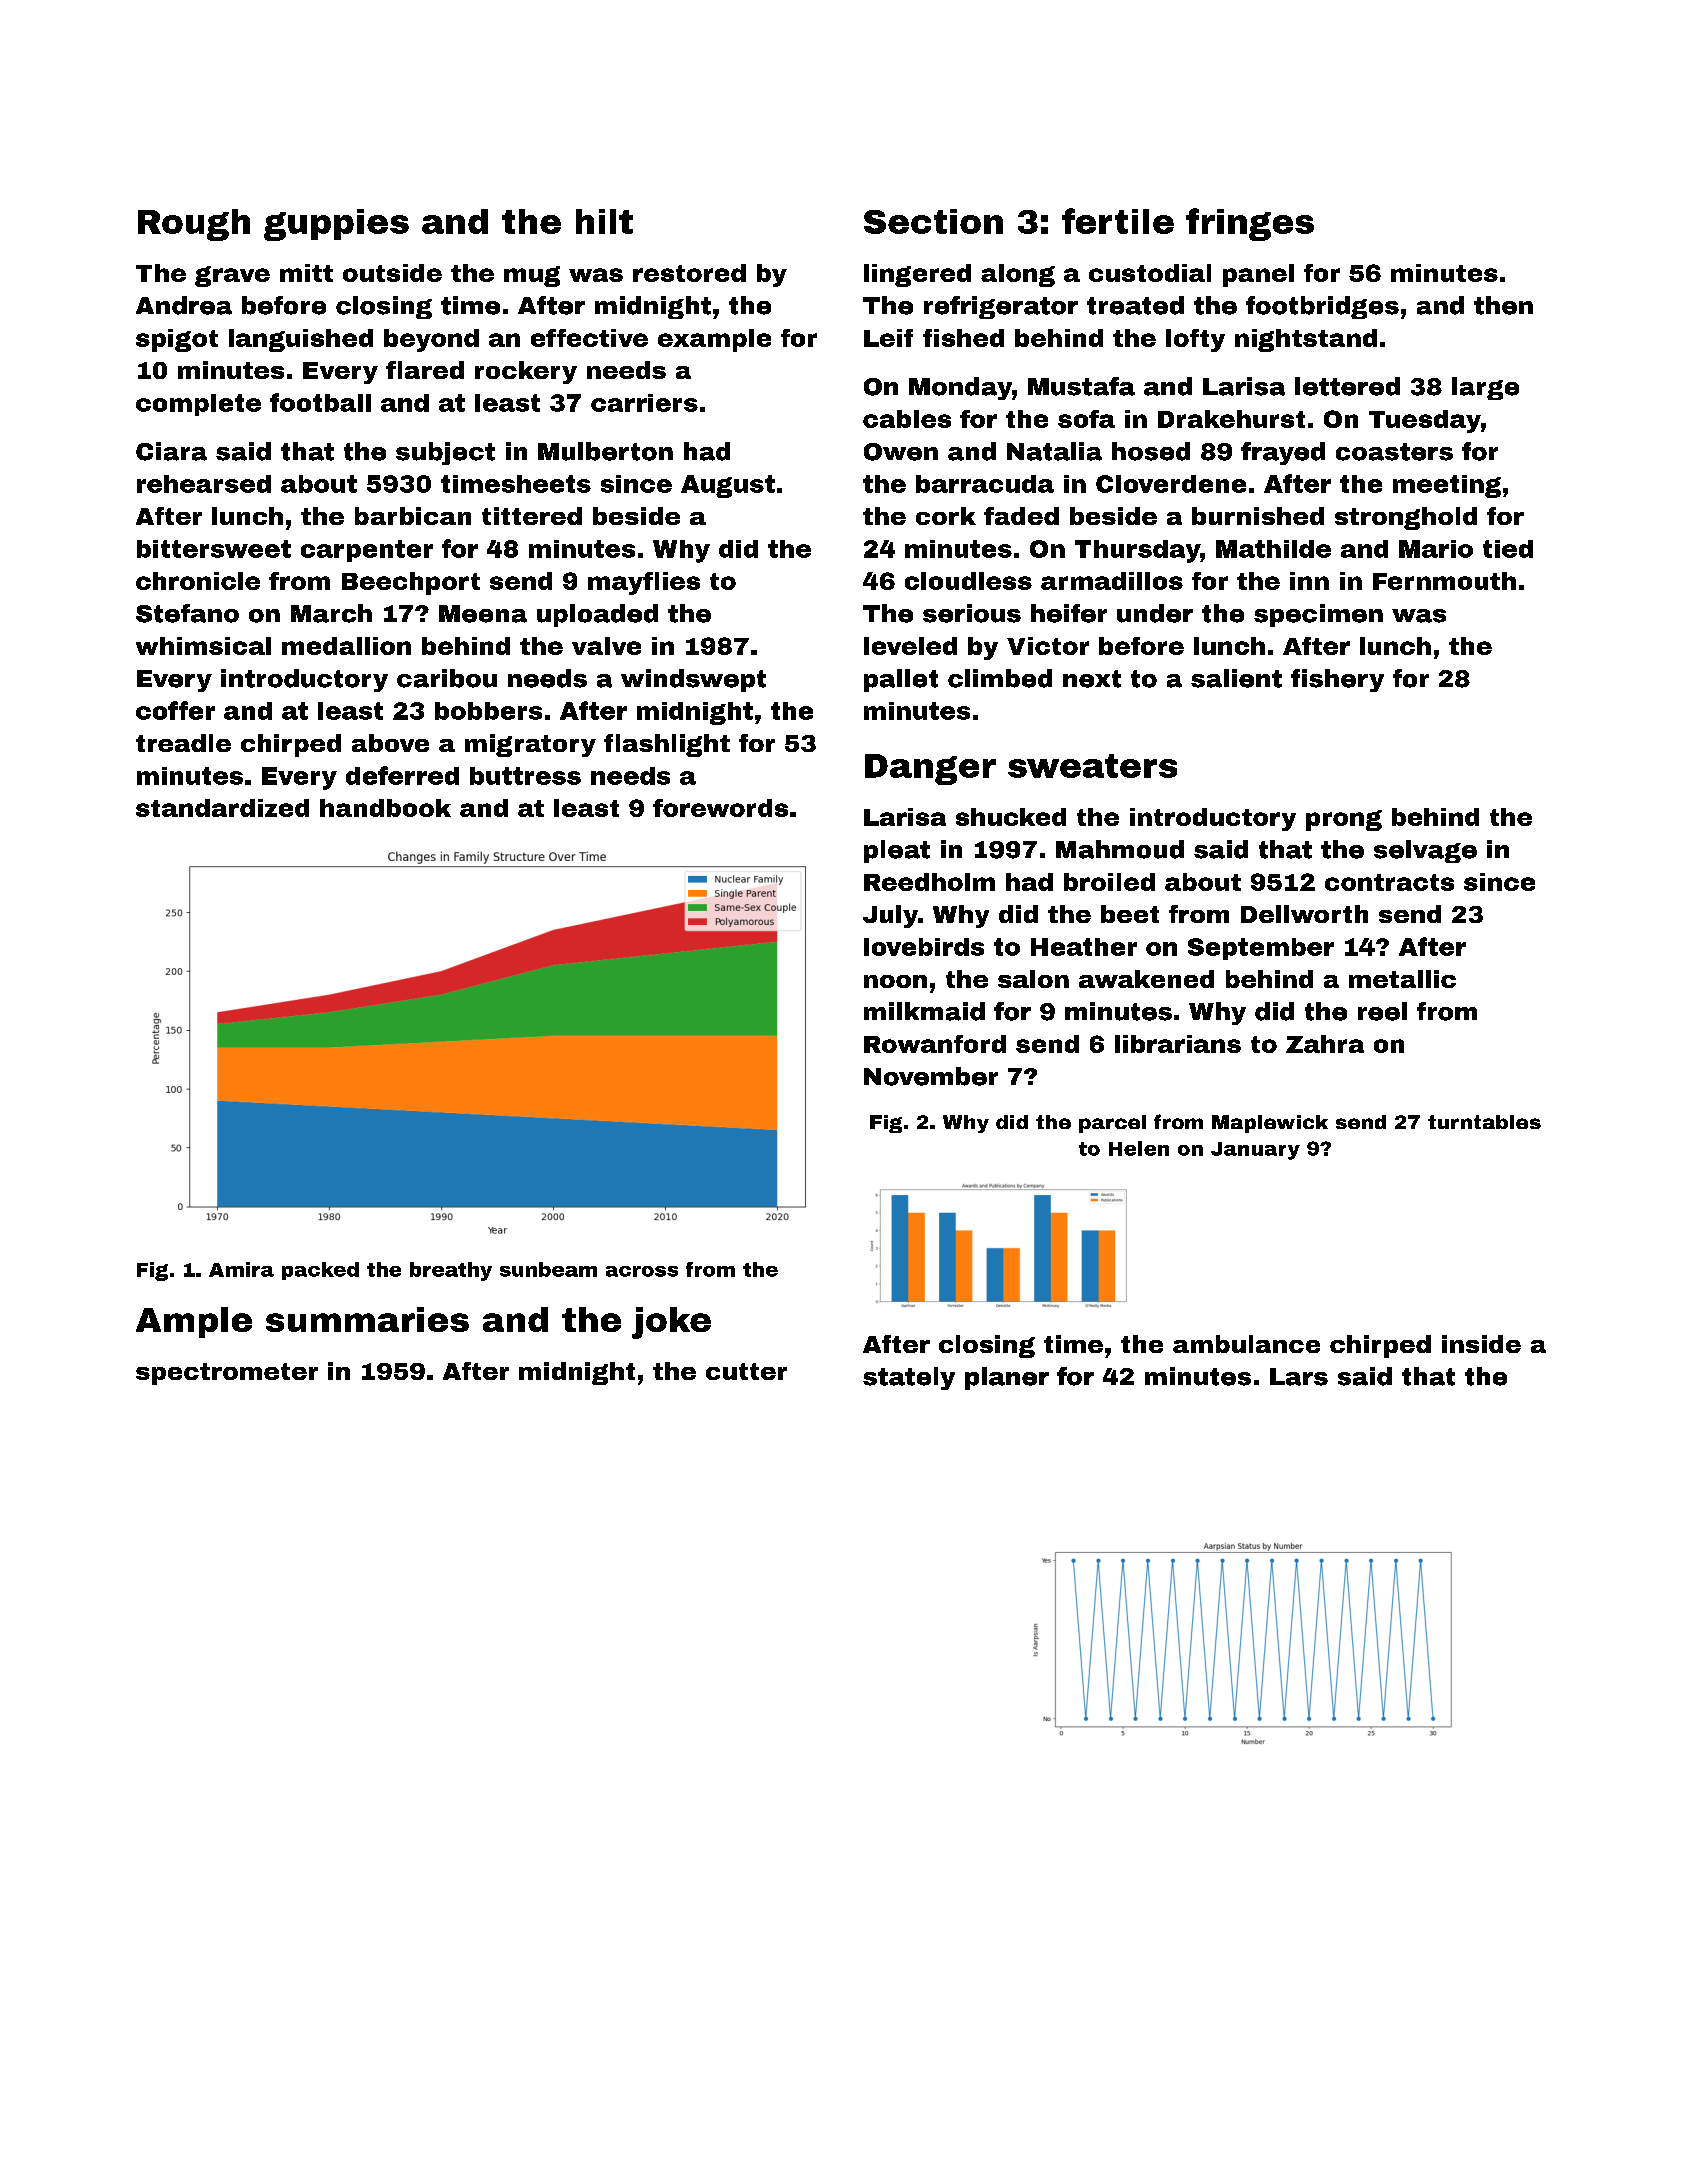  What do you see at coordinates (901, 452) in the document?
I see `Owen` at bounding box center [901, 452].
